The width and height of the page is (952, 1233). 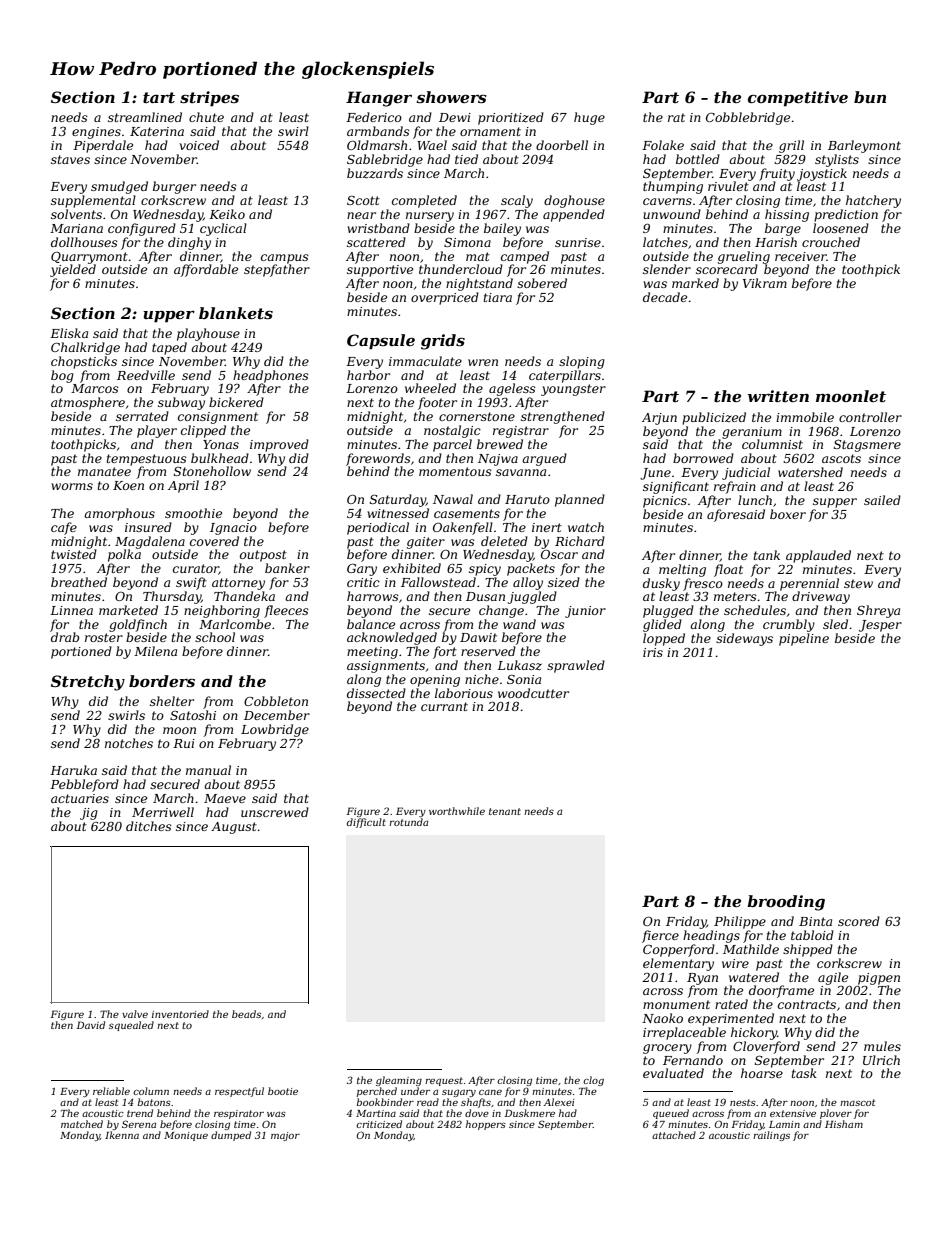 I want to click on railings, so click(x=771, y=1136).
